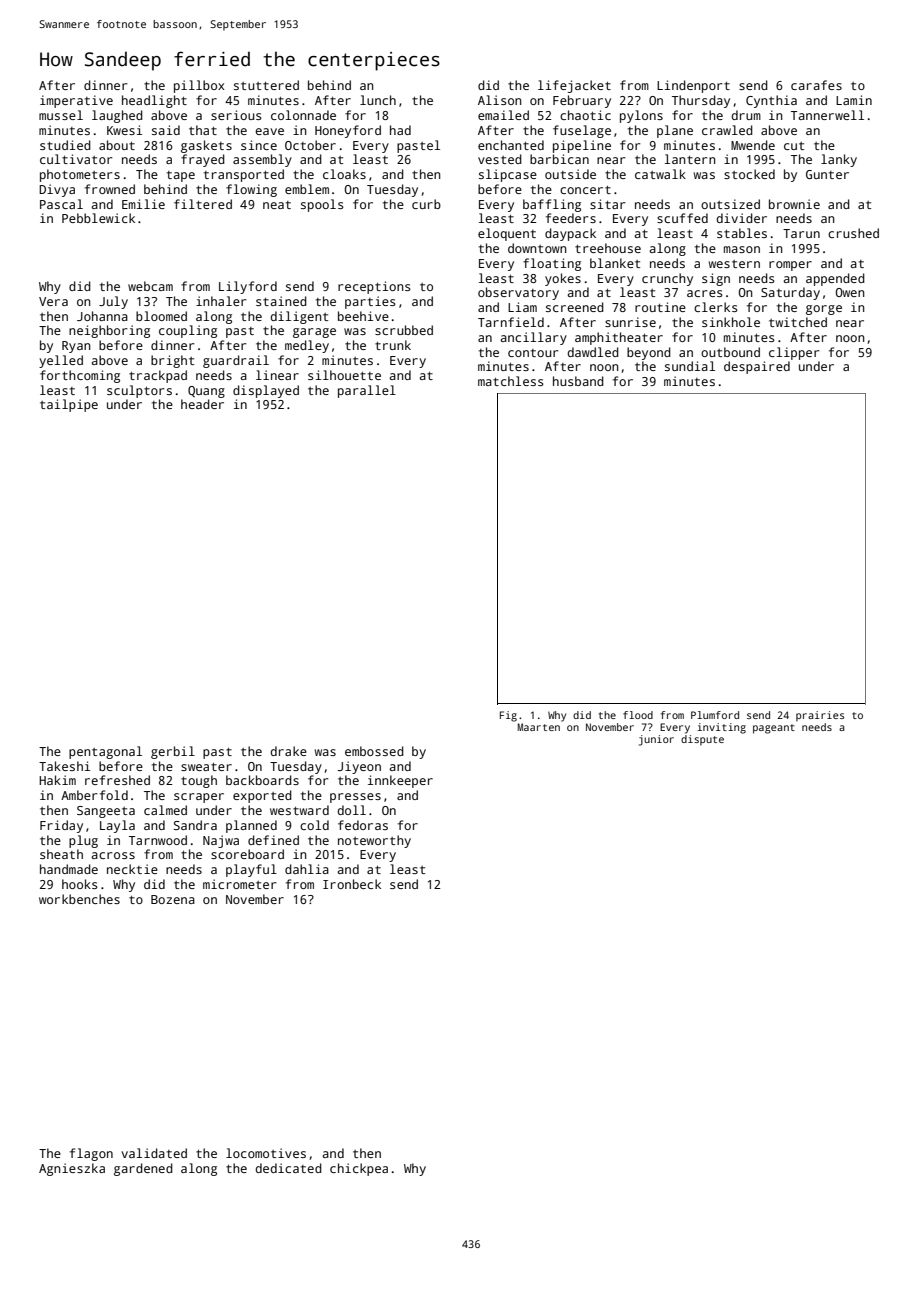 This screenshot has width=924, height=1308. What do you see at coordinates (203, 160) in the screenshot?
I see `frayed` at bounding box center [203, 160].
